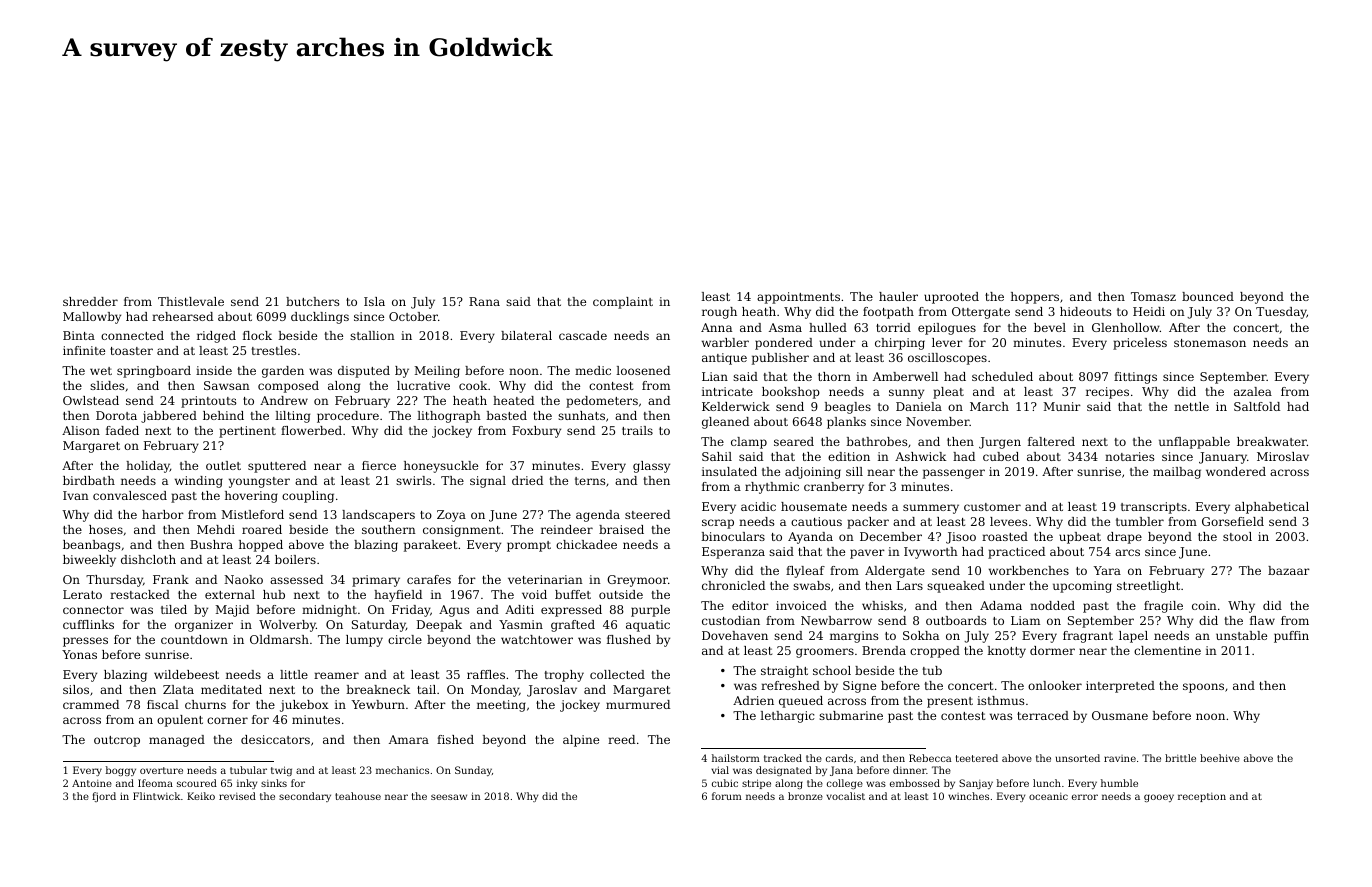  Describe the element at coordinates (1283, 456) in the screenshot. I see `Miroslav` at that location.
